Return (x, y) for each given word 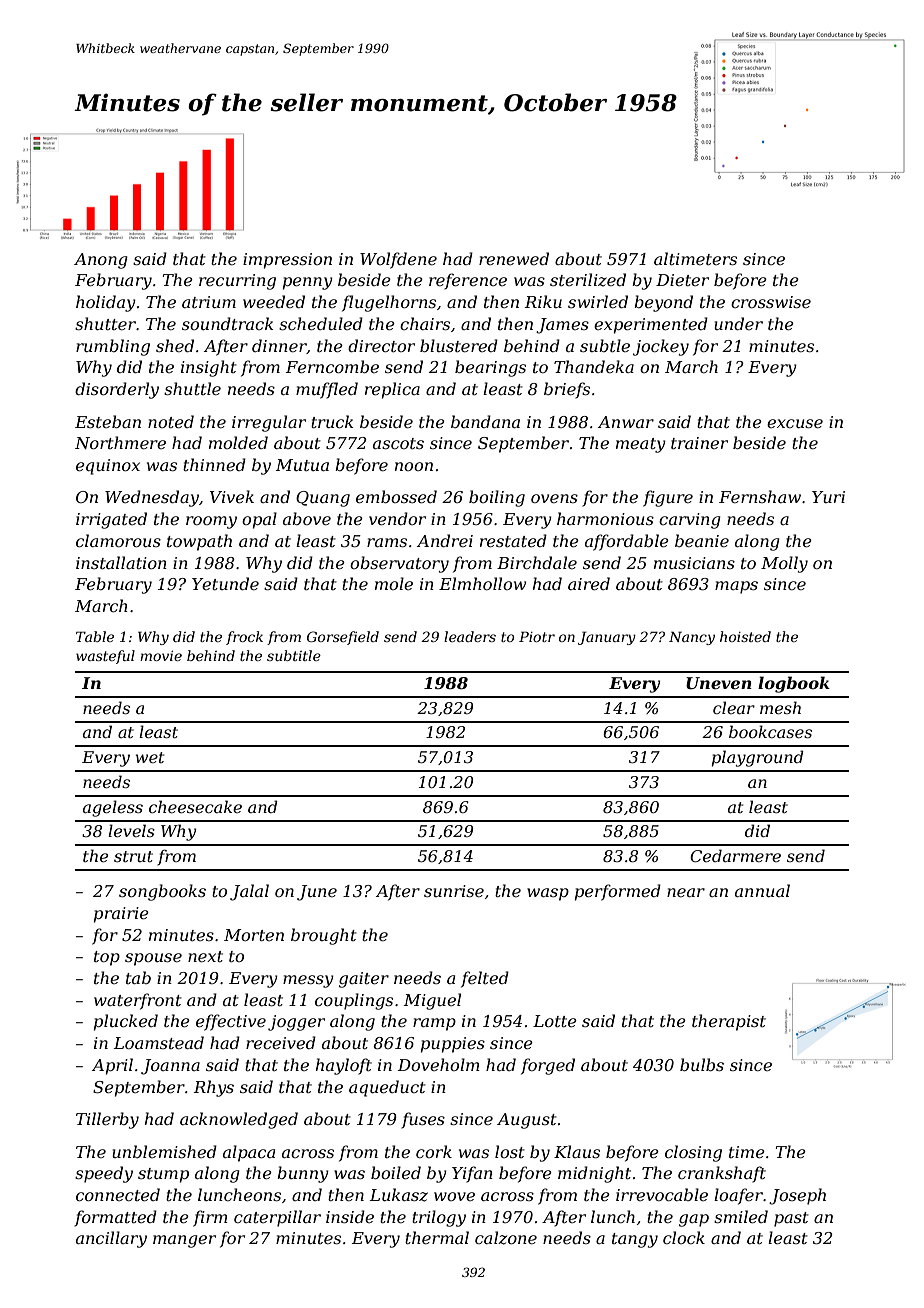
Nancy (692, 638)
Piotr (537, 636)
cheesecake (195, 806)
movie (161, 656)
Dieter (682, 280)
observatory (399, 564)
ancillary (111, 1239)
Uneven (719, 683)
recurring (237, 282)
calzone (506, 1238)
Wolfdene (398, 260)
